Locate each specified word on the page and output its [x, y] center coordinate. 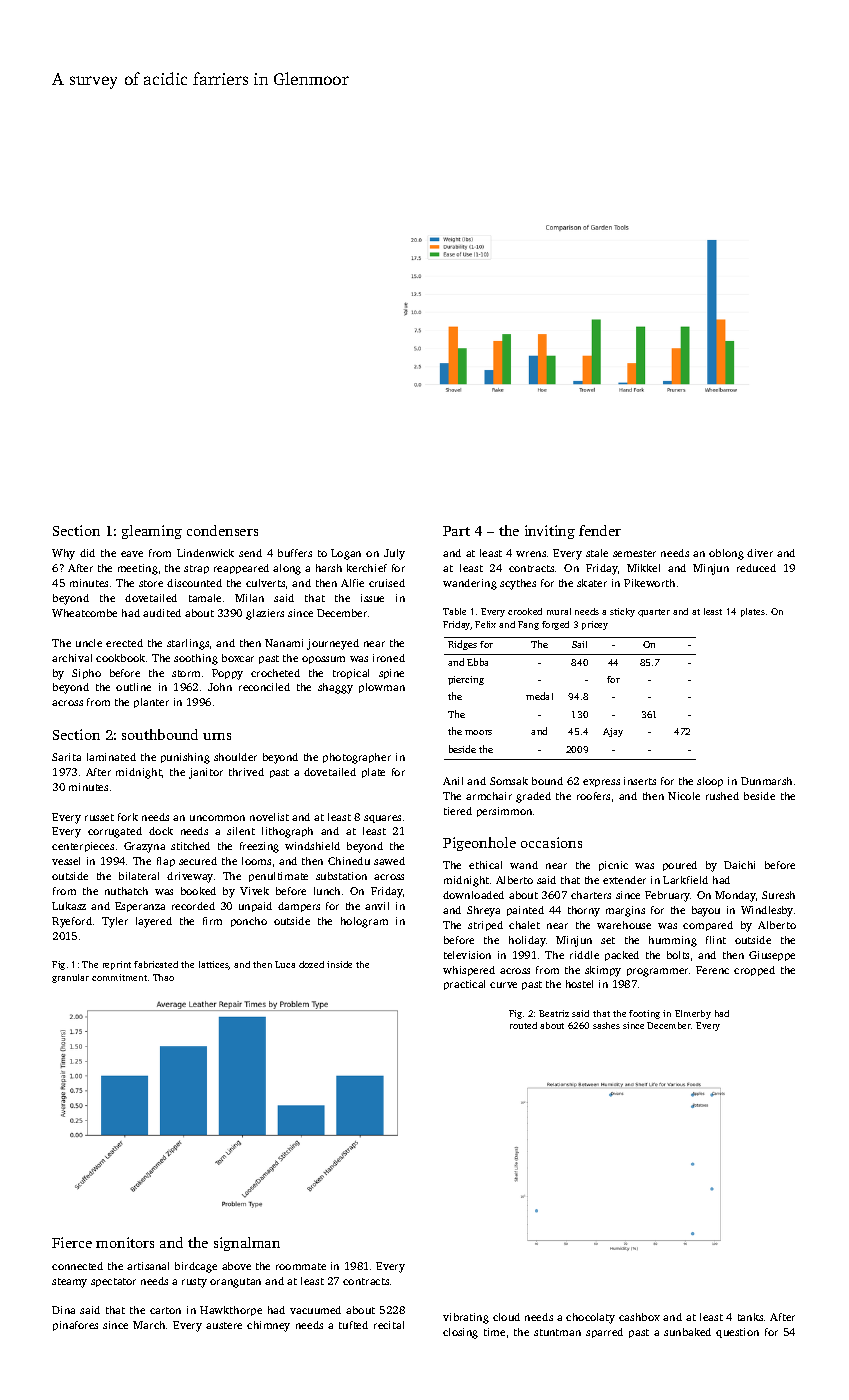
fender [600, 530]
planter [151, 703]
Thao [163, 977]
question [737, 1333]
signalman [247, 1244]
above [236, 1266]
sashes [606, 1025]
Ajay [613, 732]
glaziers [265, 614]
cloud [506, 1317]
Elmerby [693, 1014]
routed [523, 1025]
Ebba [477, 662]
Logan [346, 554]
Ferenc [712, 970]
